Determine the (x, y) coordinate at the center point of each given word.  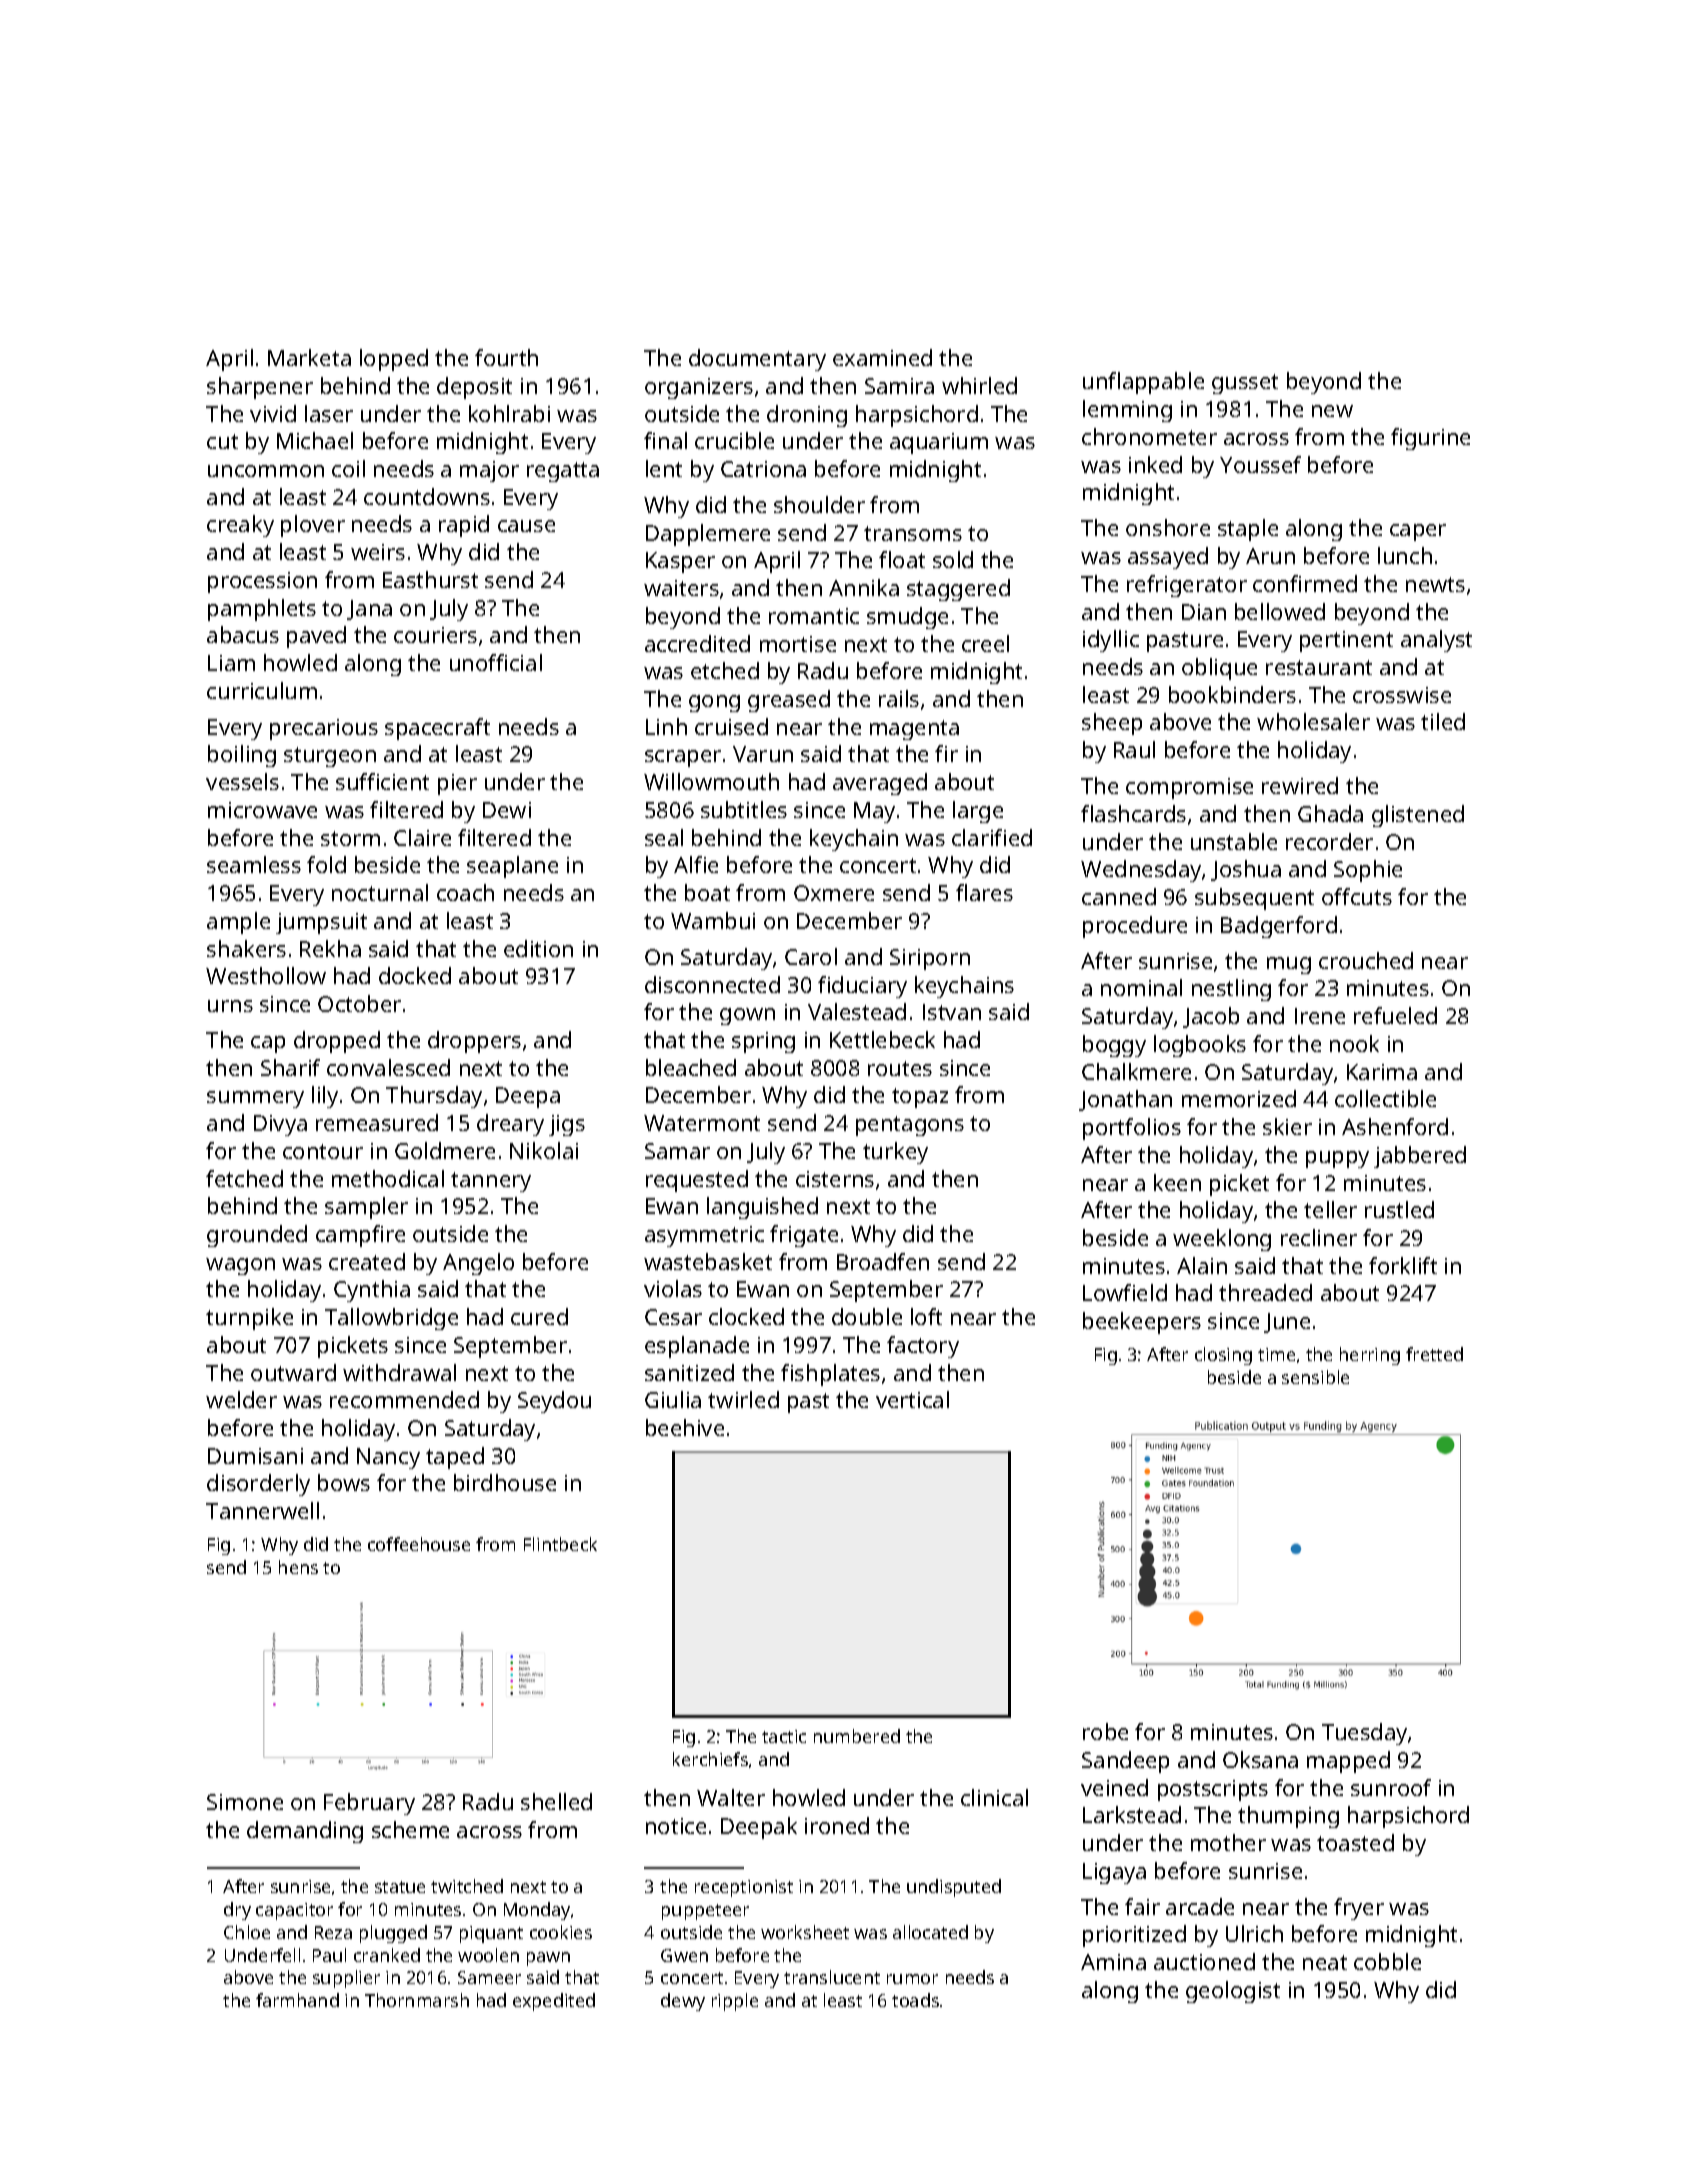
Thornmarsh (417, 2000)
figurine (1430, 439)
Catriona (763, 469)
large (978, 812)
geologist (1233, 1992)
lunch (1405, 555)
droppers (474, 1042)
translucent (832, 1977)
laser (329, 413)
